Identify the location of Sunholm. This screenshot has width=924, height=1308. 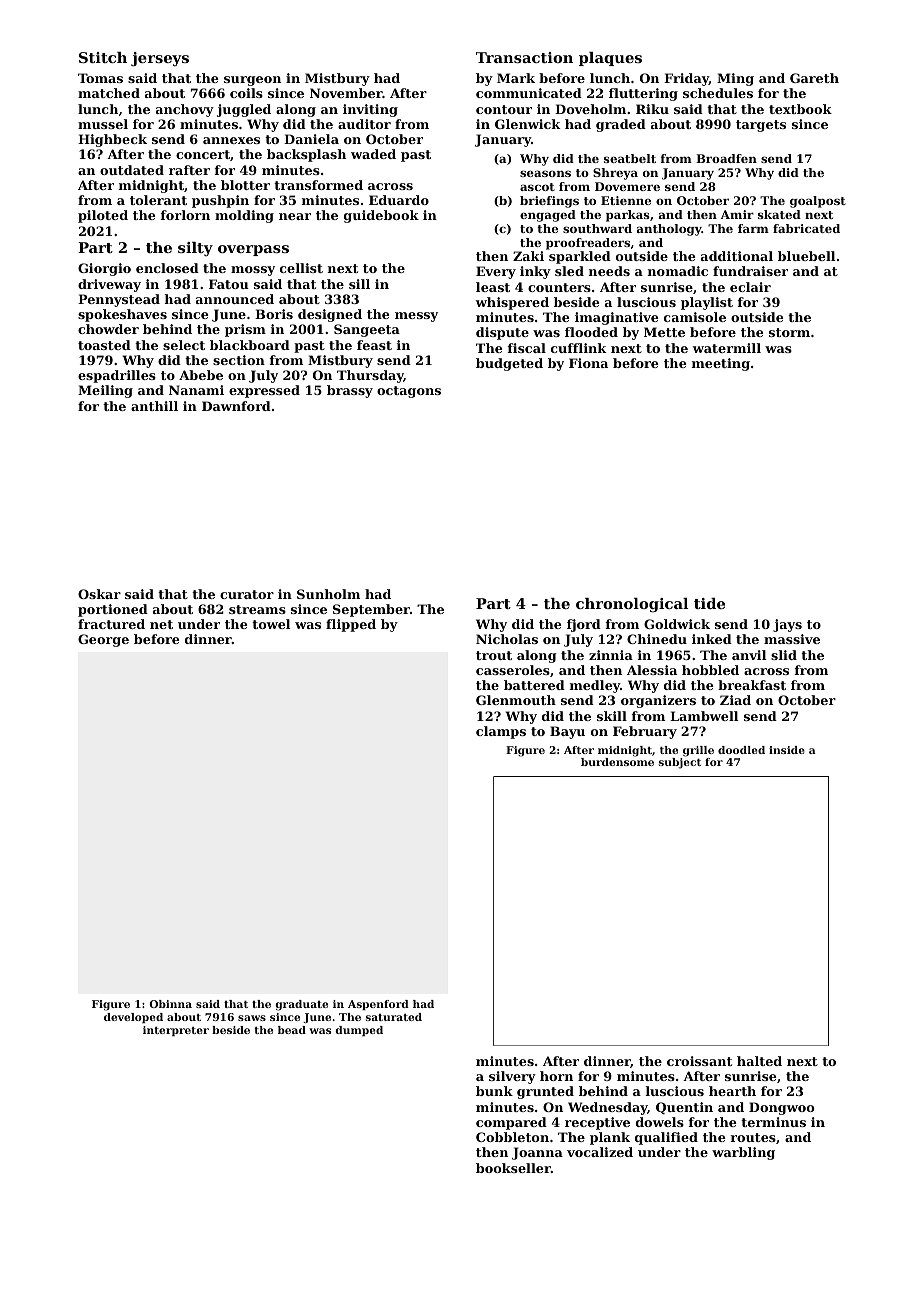
(328, 594).
